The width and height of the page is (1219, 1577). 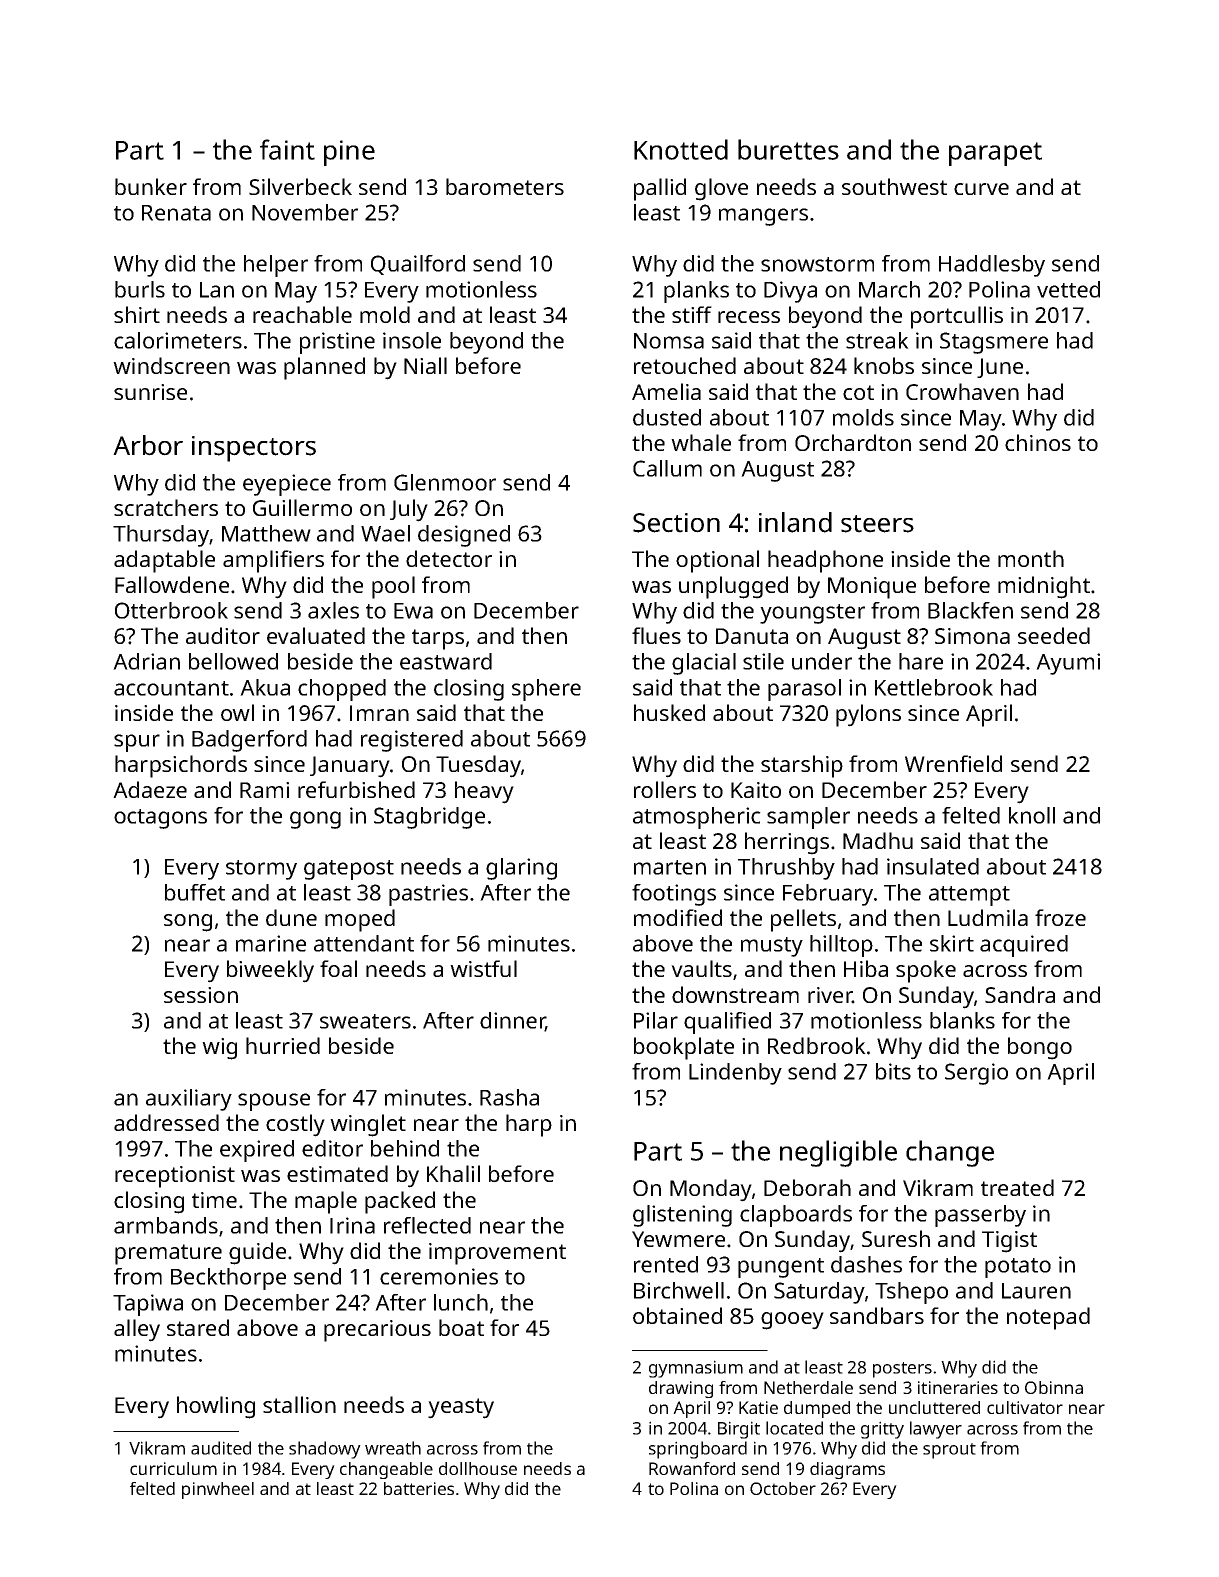 What do you see at coordinates (988, 917) in the page?
I see `Ludmila` at bounding box center [988, 917].
